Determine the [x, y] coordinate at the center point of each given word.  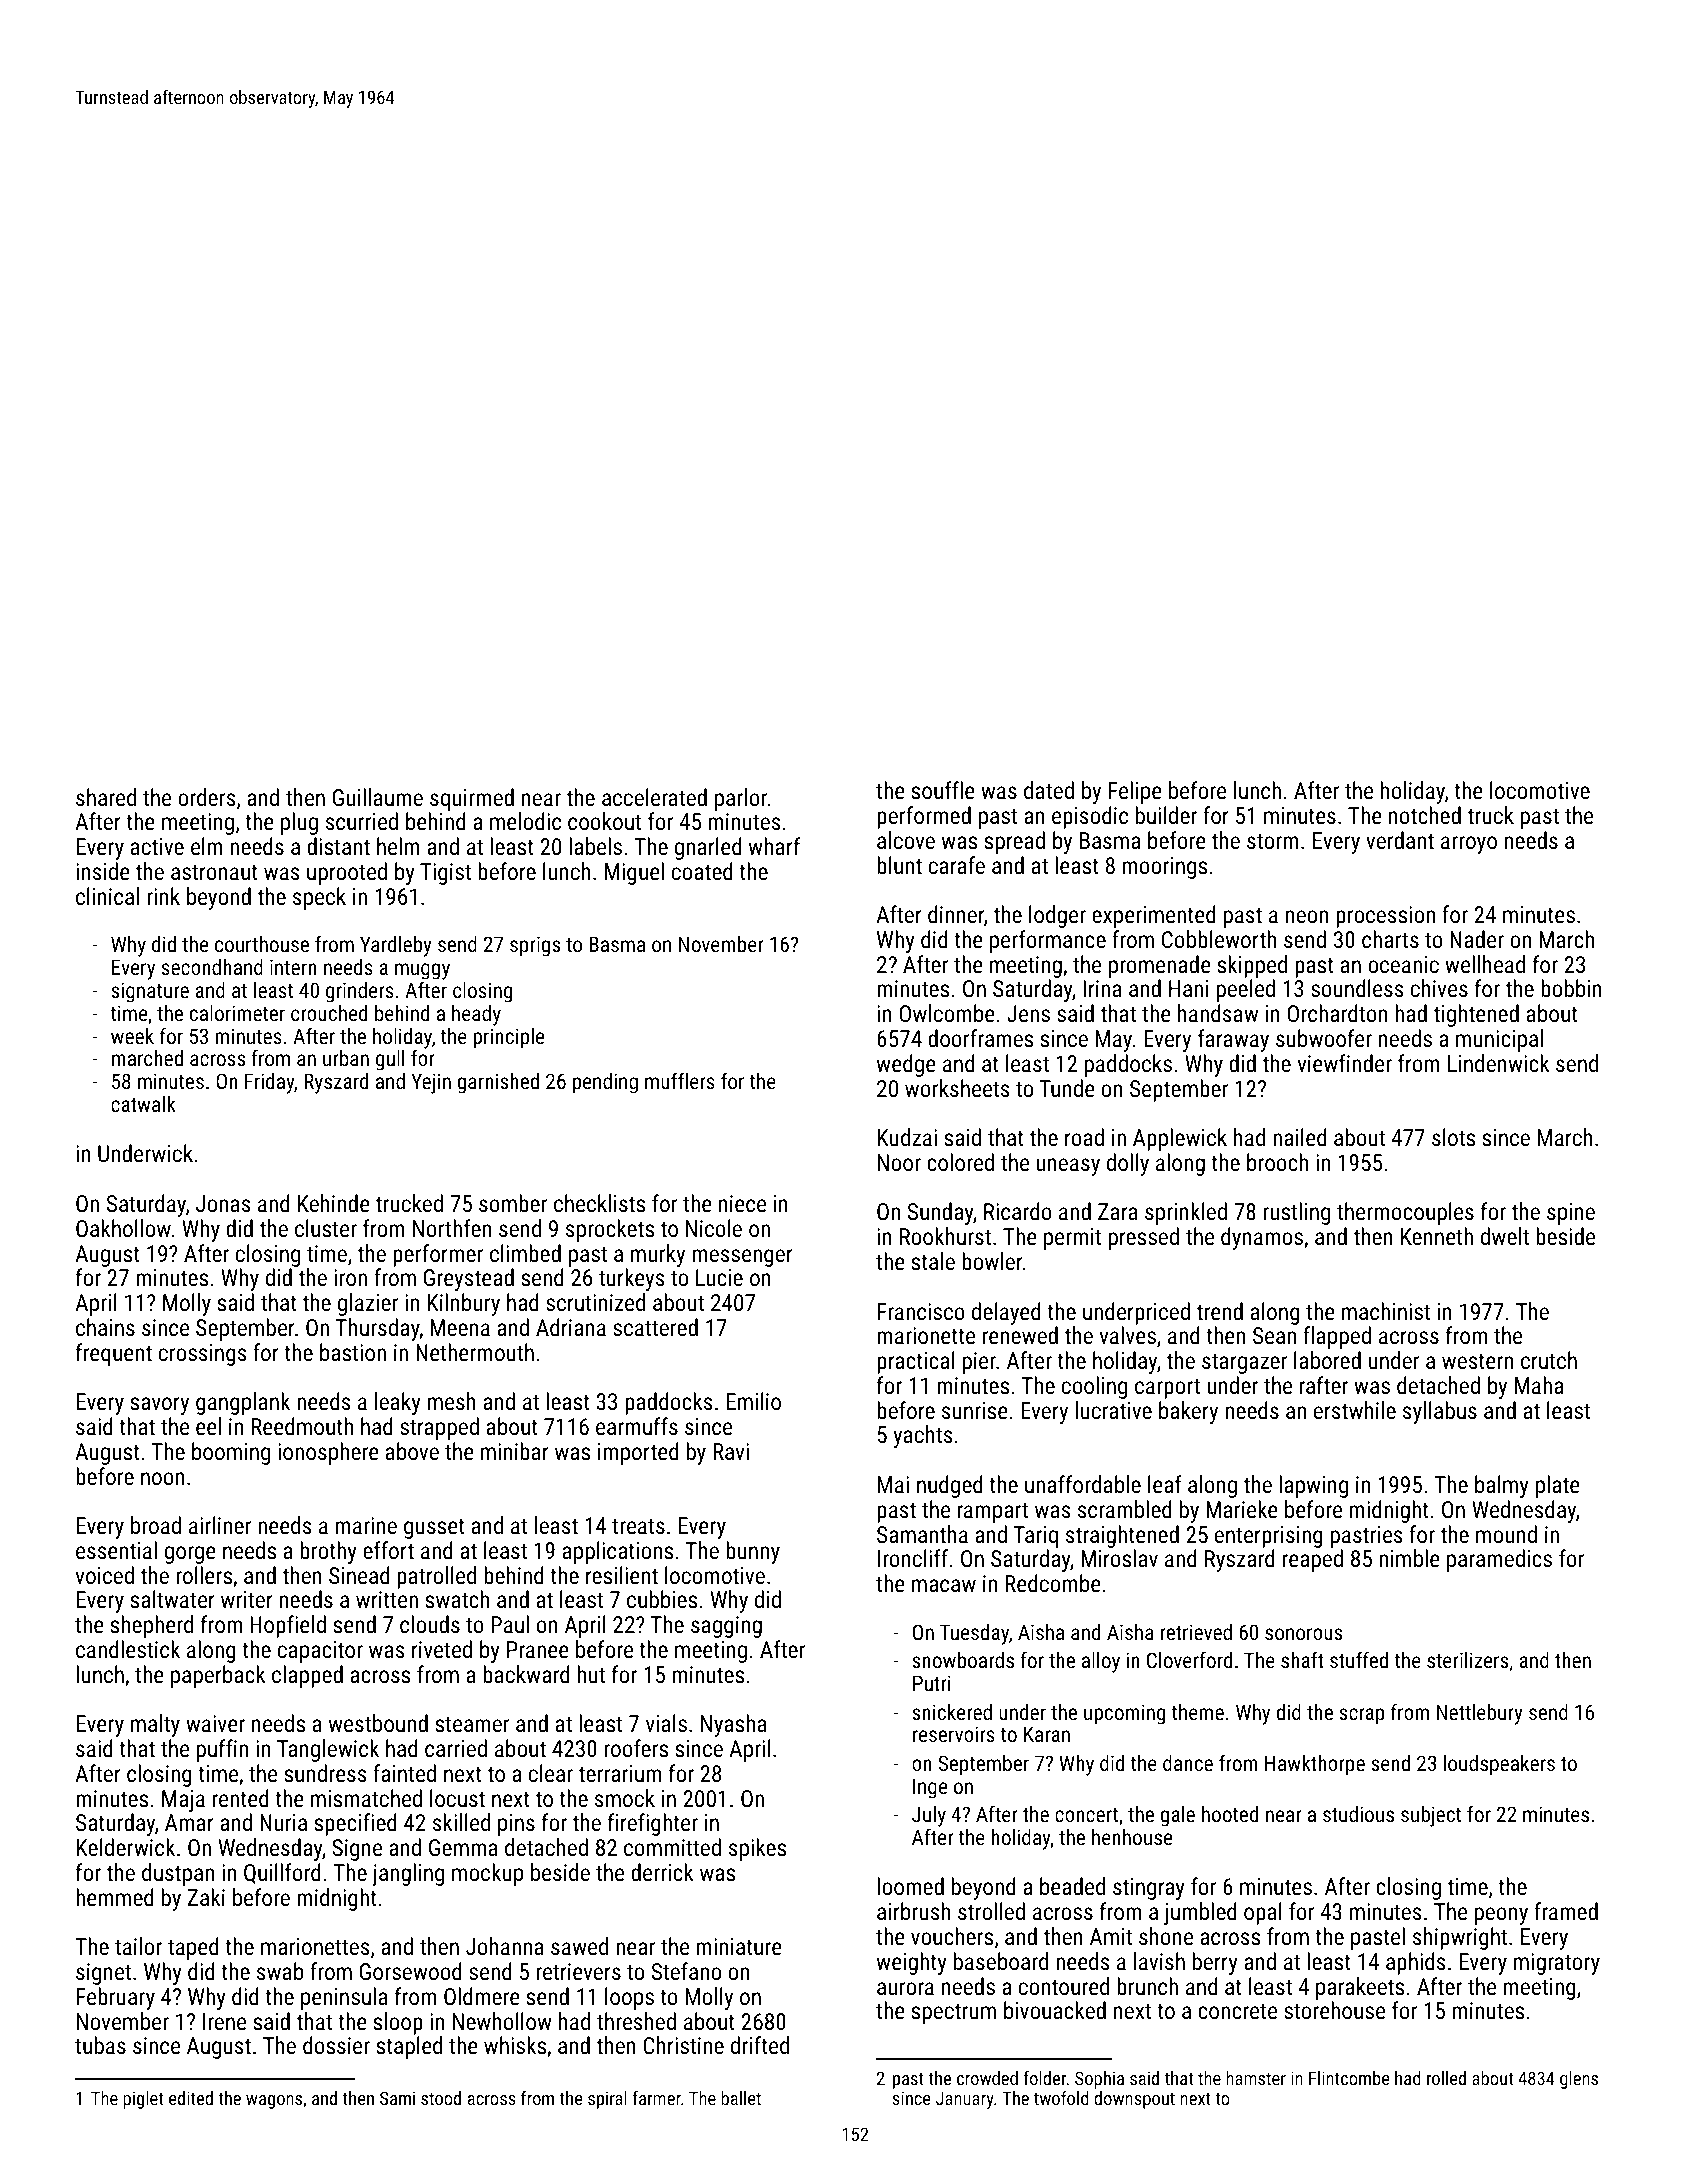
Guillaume [378, 797]
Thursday [378, 1329]
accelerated [654, 797]
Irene [224, 2021]
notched [1425, 815]
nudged [950, 1486]
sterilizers [1467, 1660]
